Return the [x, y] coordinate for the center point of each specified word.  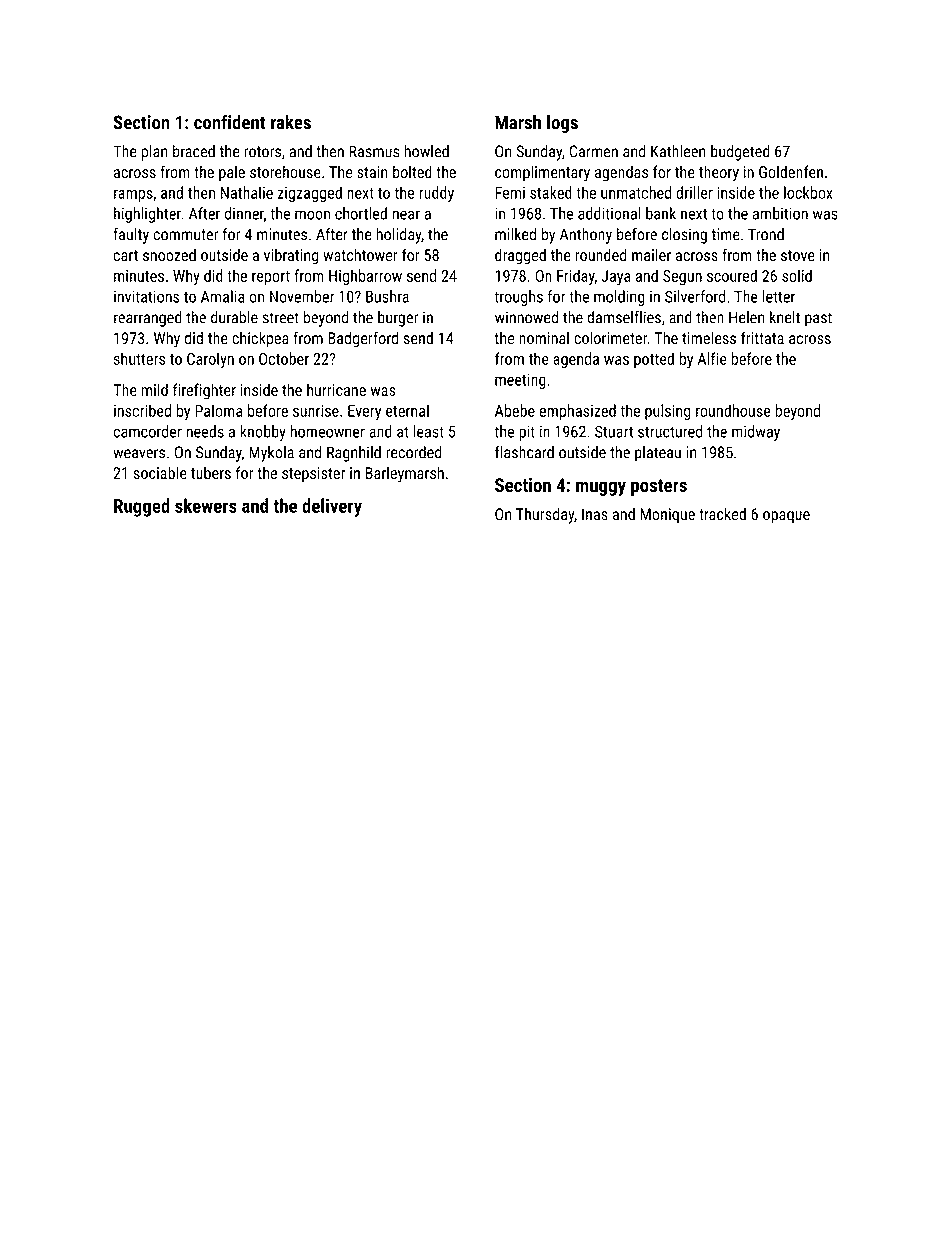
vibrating [291, 257]
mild [155, 389]
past [818, 319]
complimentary [542, 173]
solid [797, 275]
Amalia [223, 296]
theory [719, 173]
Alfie [712, 358]
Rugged [142, 507]
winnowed [526, 317]
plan [154, 153]
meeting [520, 381]
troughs [518, 298]
